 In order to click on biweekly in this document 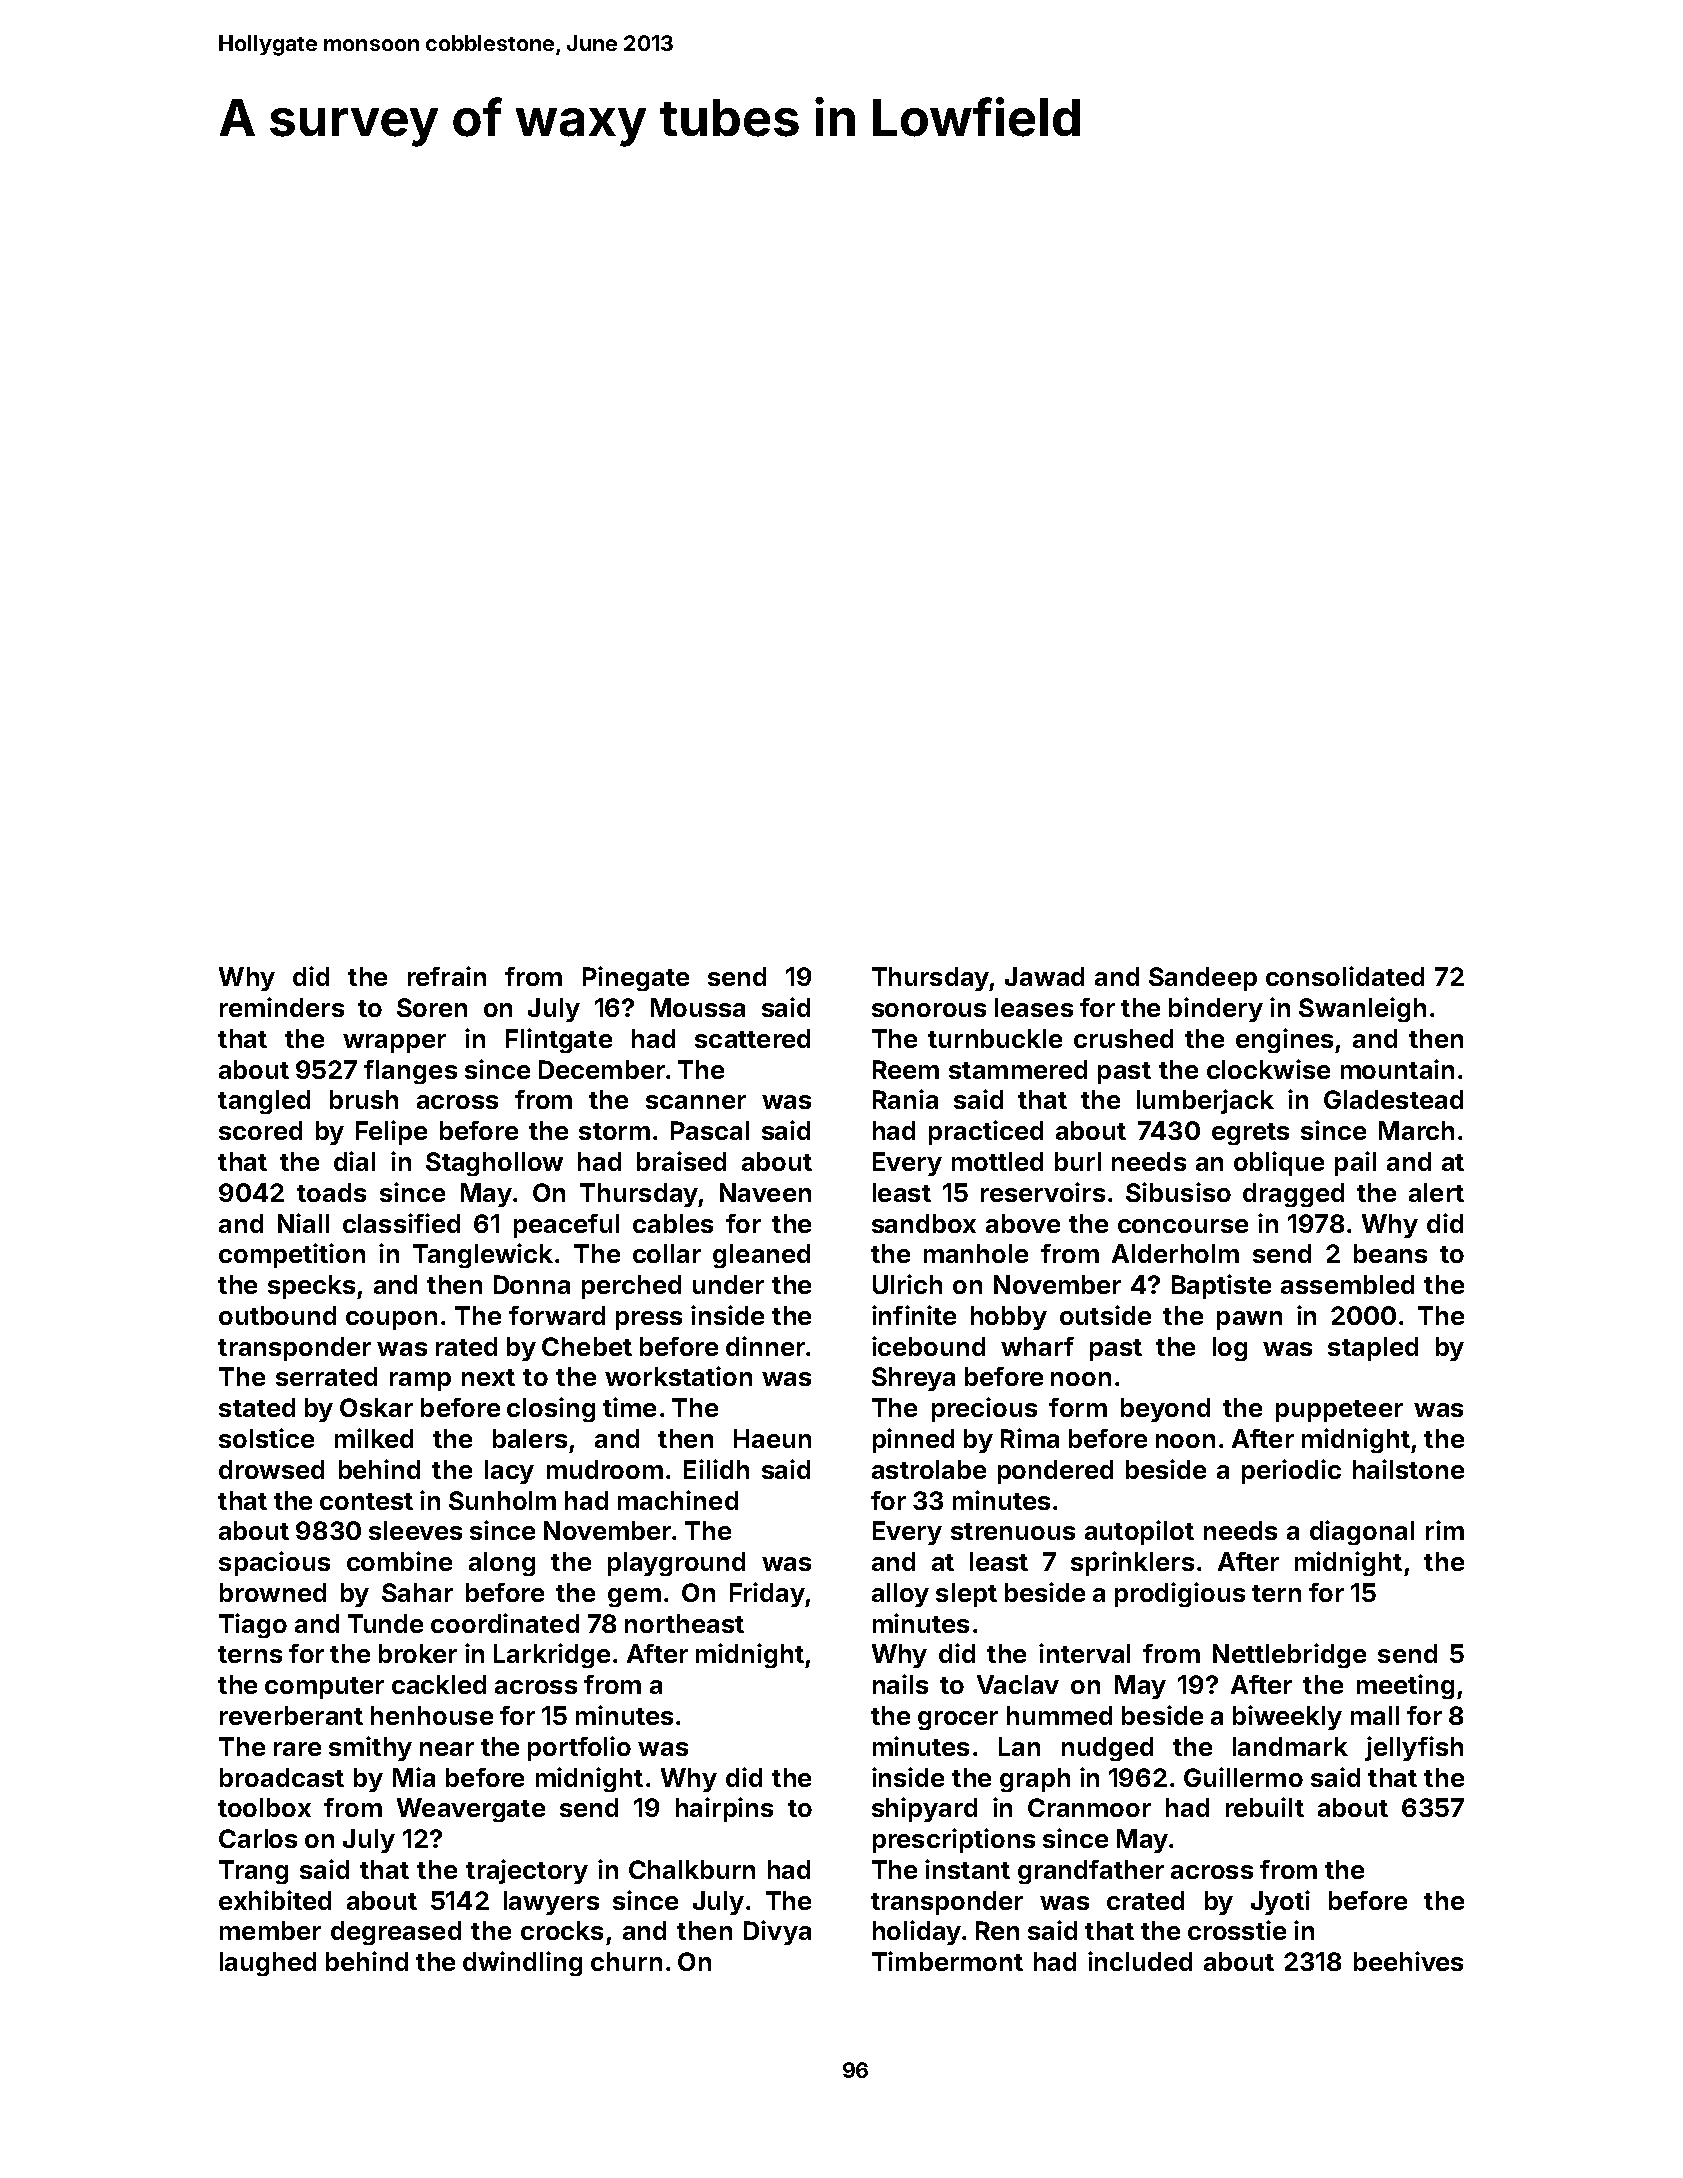, I will do `click(1287, 1717)`.
